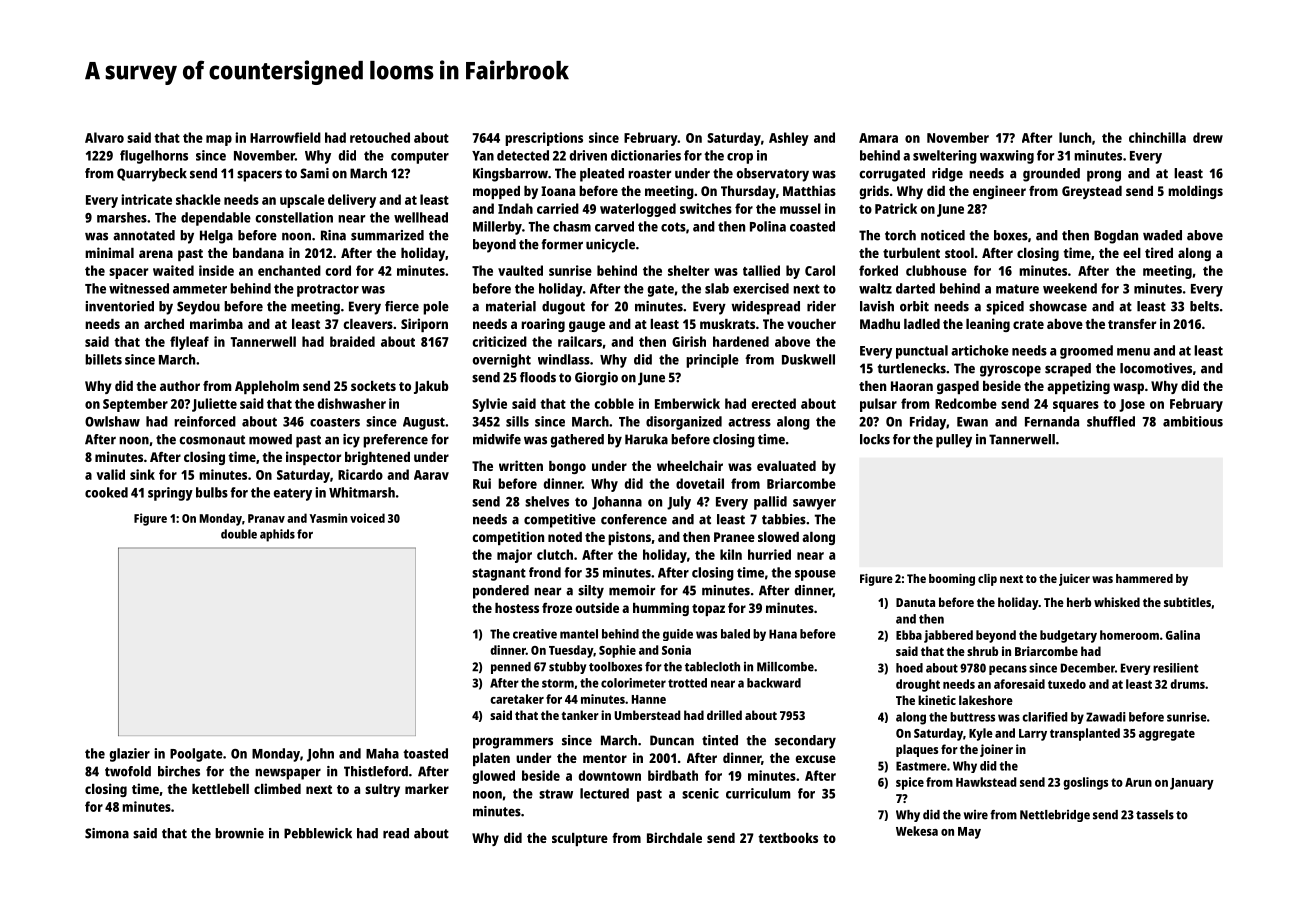 This image has width=1308, height=924. I want to click on competition, so click(508, 538).
